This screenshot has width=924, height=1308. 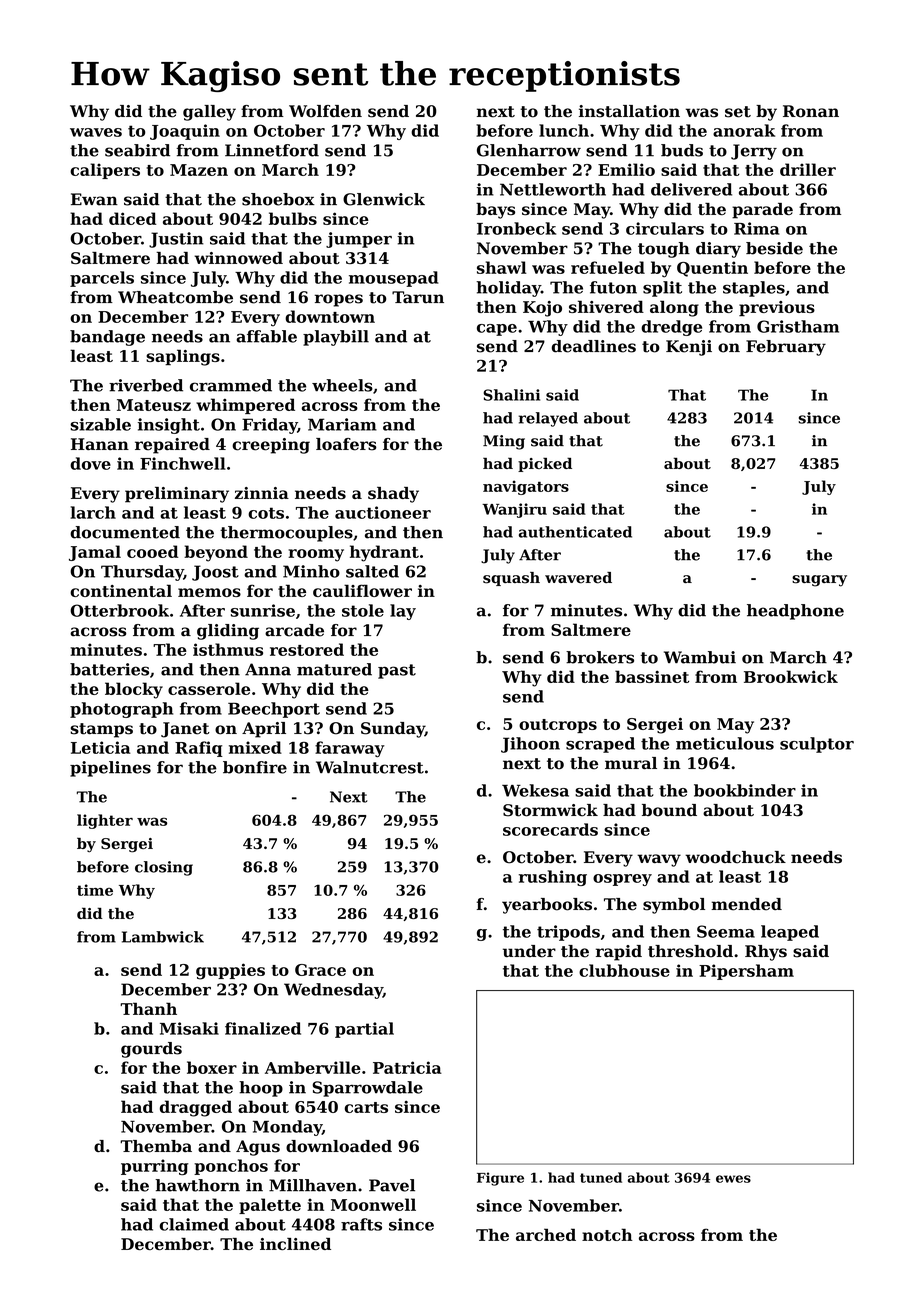 What do you see at coordinates (262, 493) in the screenshot?
I see `zinnia` at bounding box center [262, 493].
